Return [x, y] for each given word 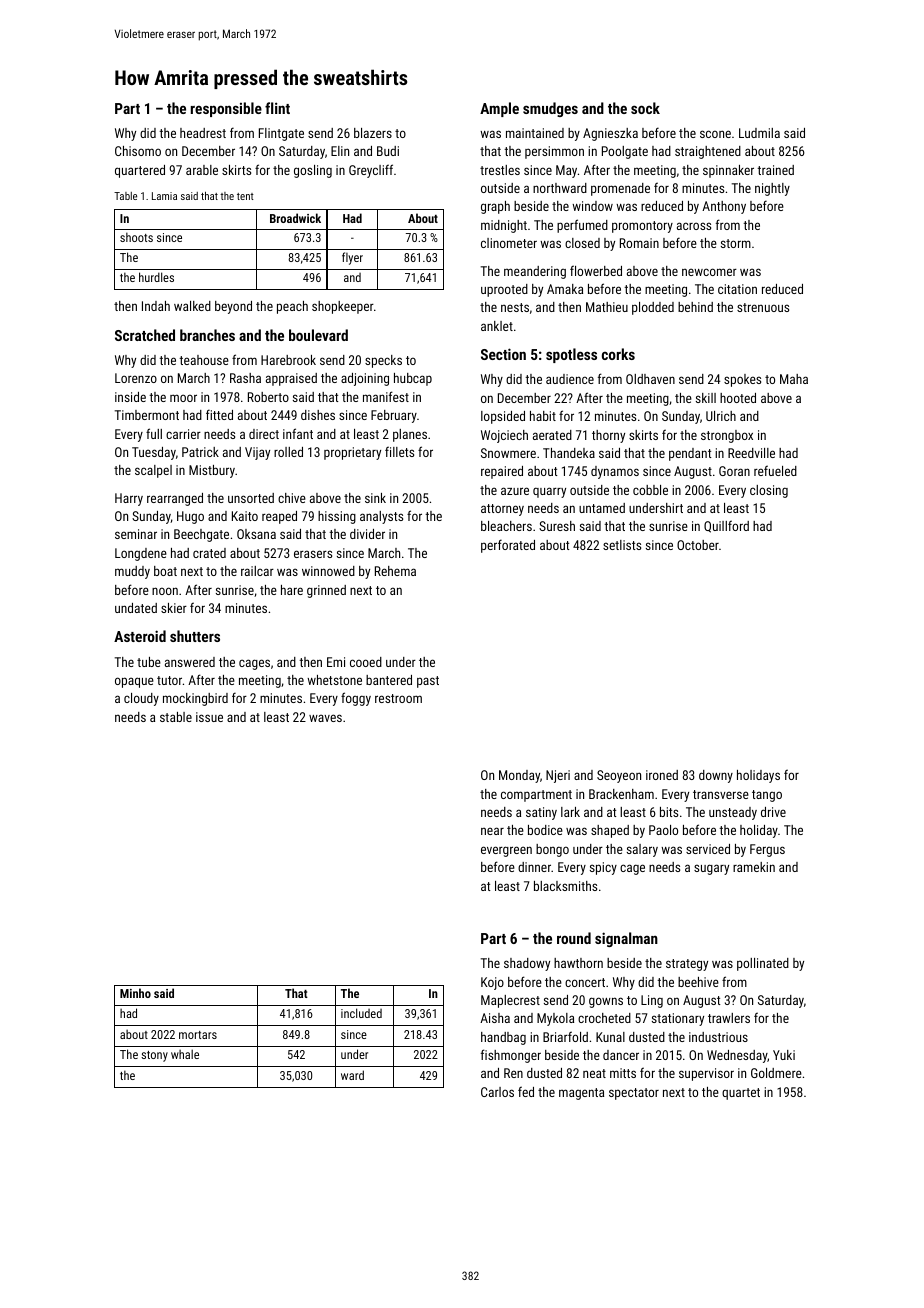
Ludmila [759, 133]
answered [190, 662]
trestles [500, 170]
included [361, 1013]
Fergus [767, 850]
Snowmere [508, 453]
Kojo [492, 983]
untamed [602, 508]
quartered [140, 171]
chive [292, 498]
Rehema [395, 571]
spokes [742, 380]
